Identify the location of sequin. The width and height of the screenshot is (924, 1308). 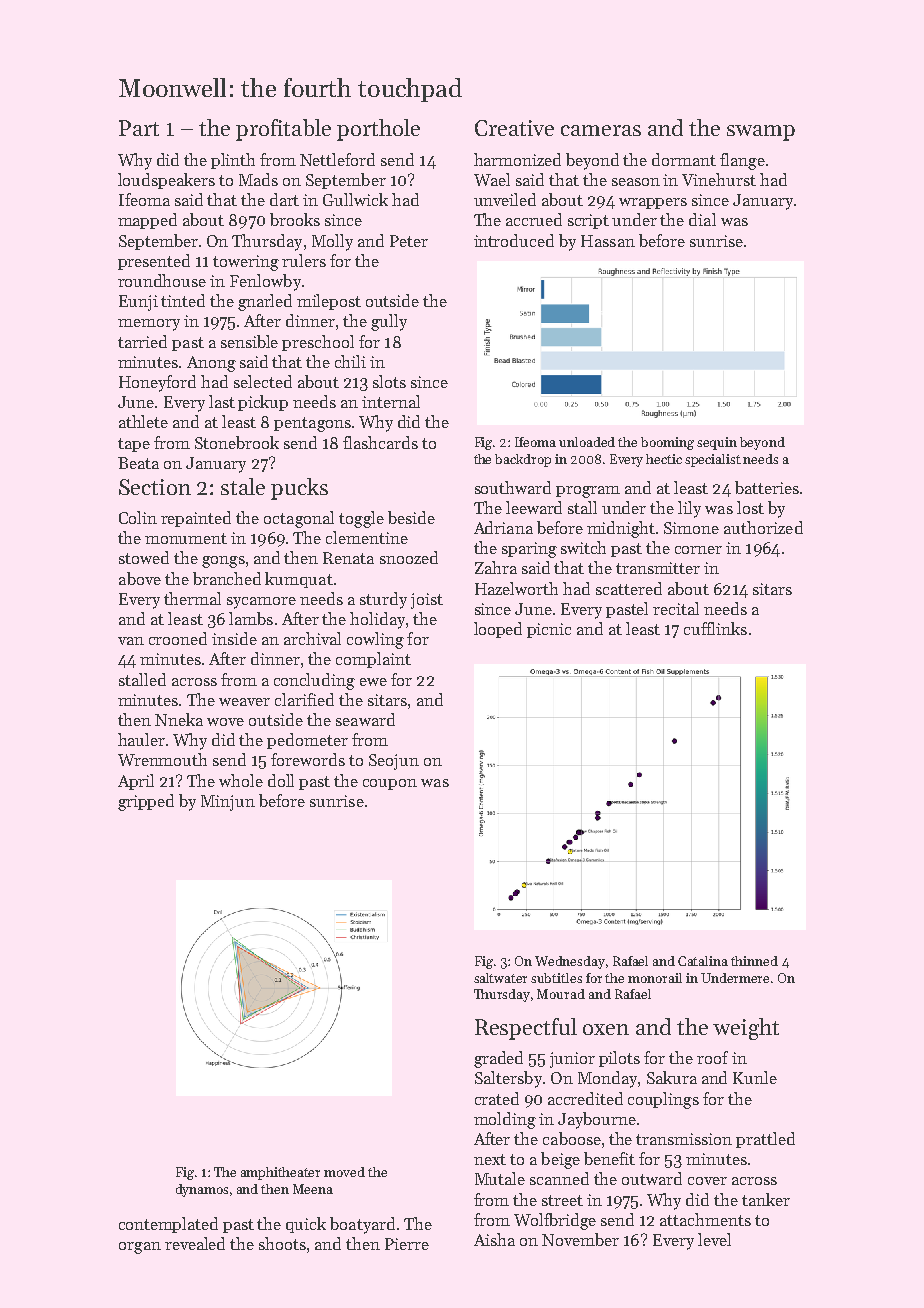
(717, 443).
